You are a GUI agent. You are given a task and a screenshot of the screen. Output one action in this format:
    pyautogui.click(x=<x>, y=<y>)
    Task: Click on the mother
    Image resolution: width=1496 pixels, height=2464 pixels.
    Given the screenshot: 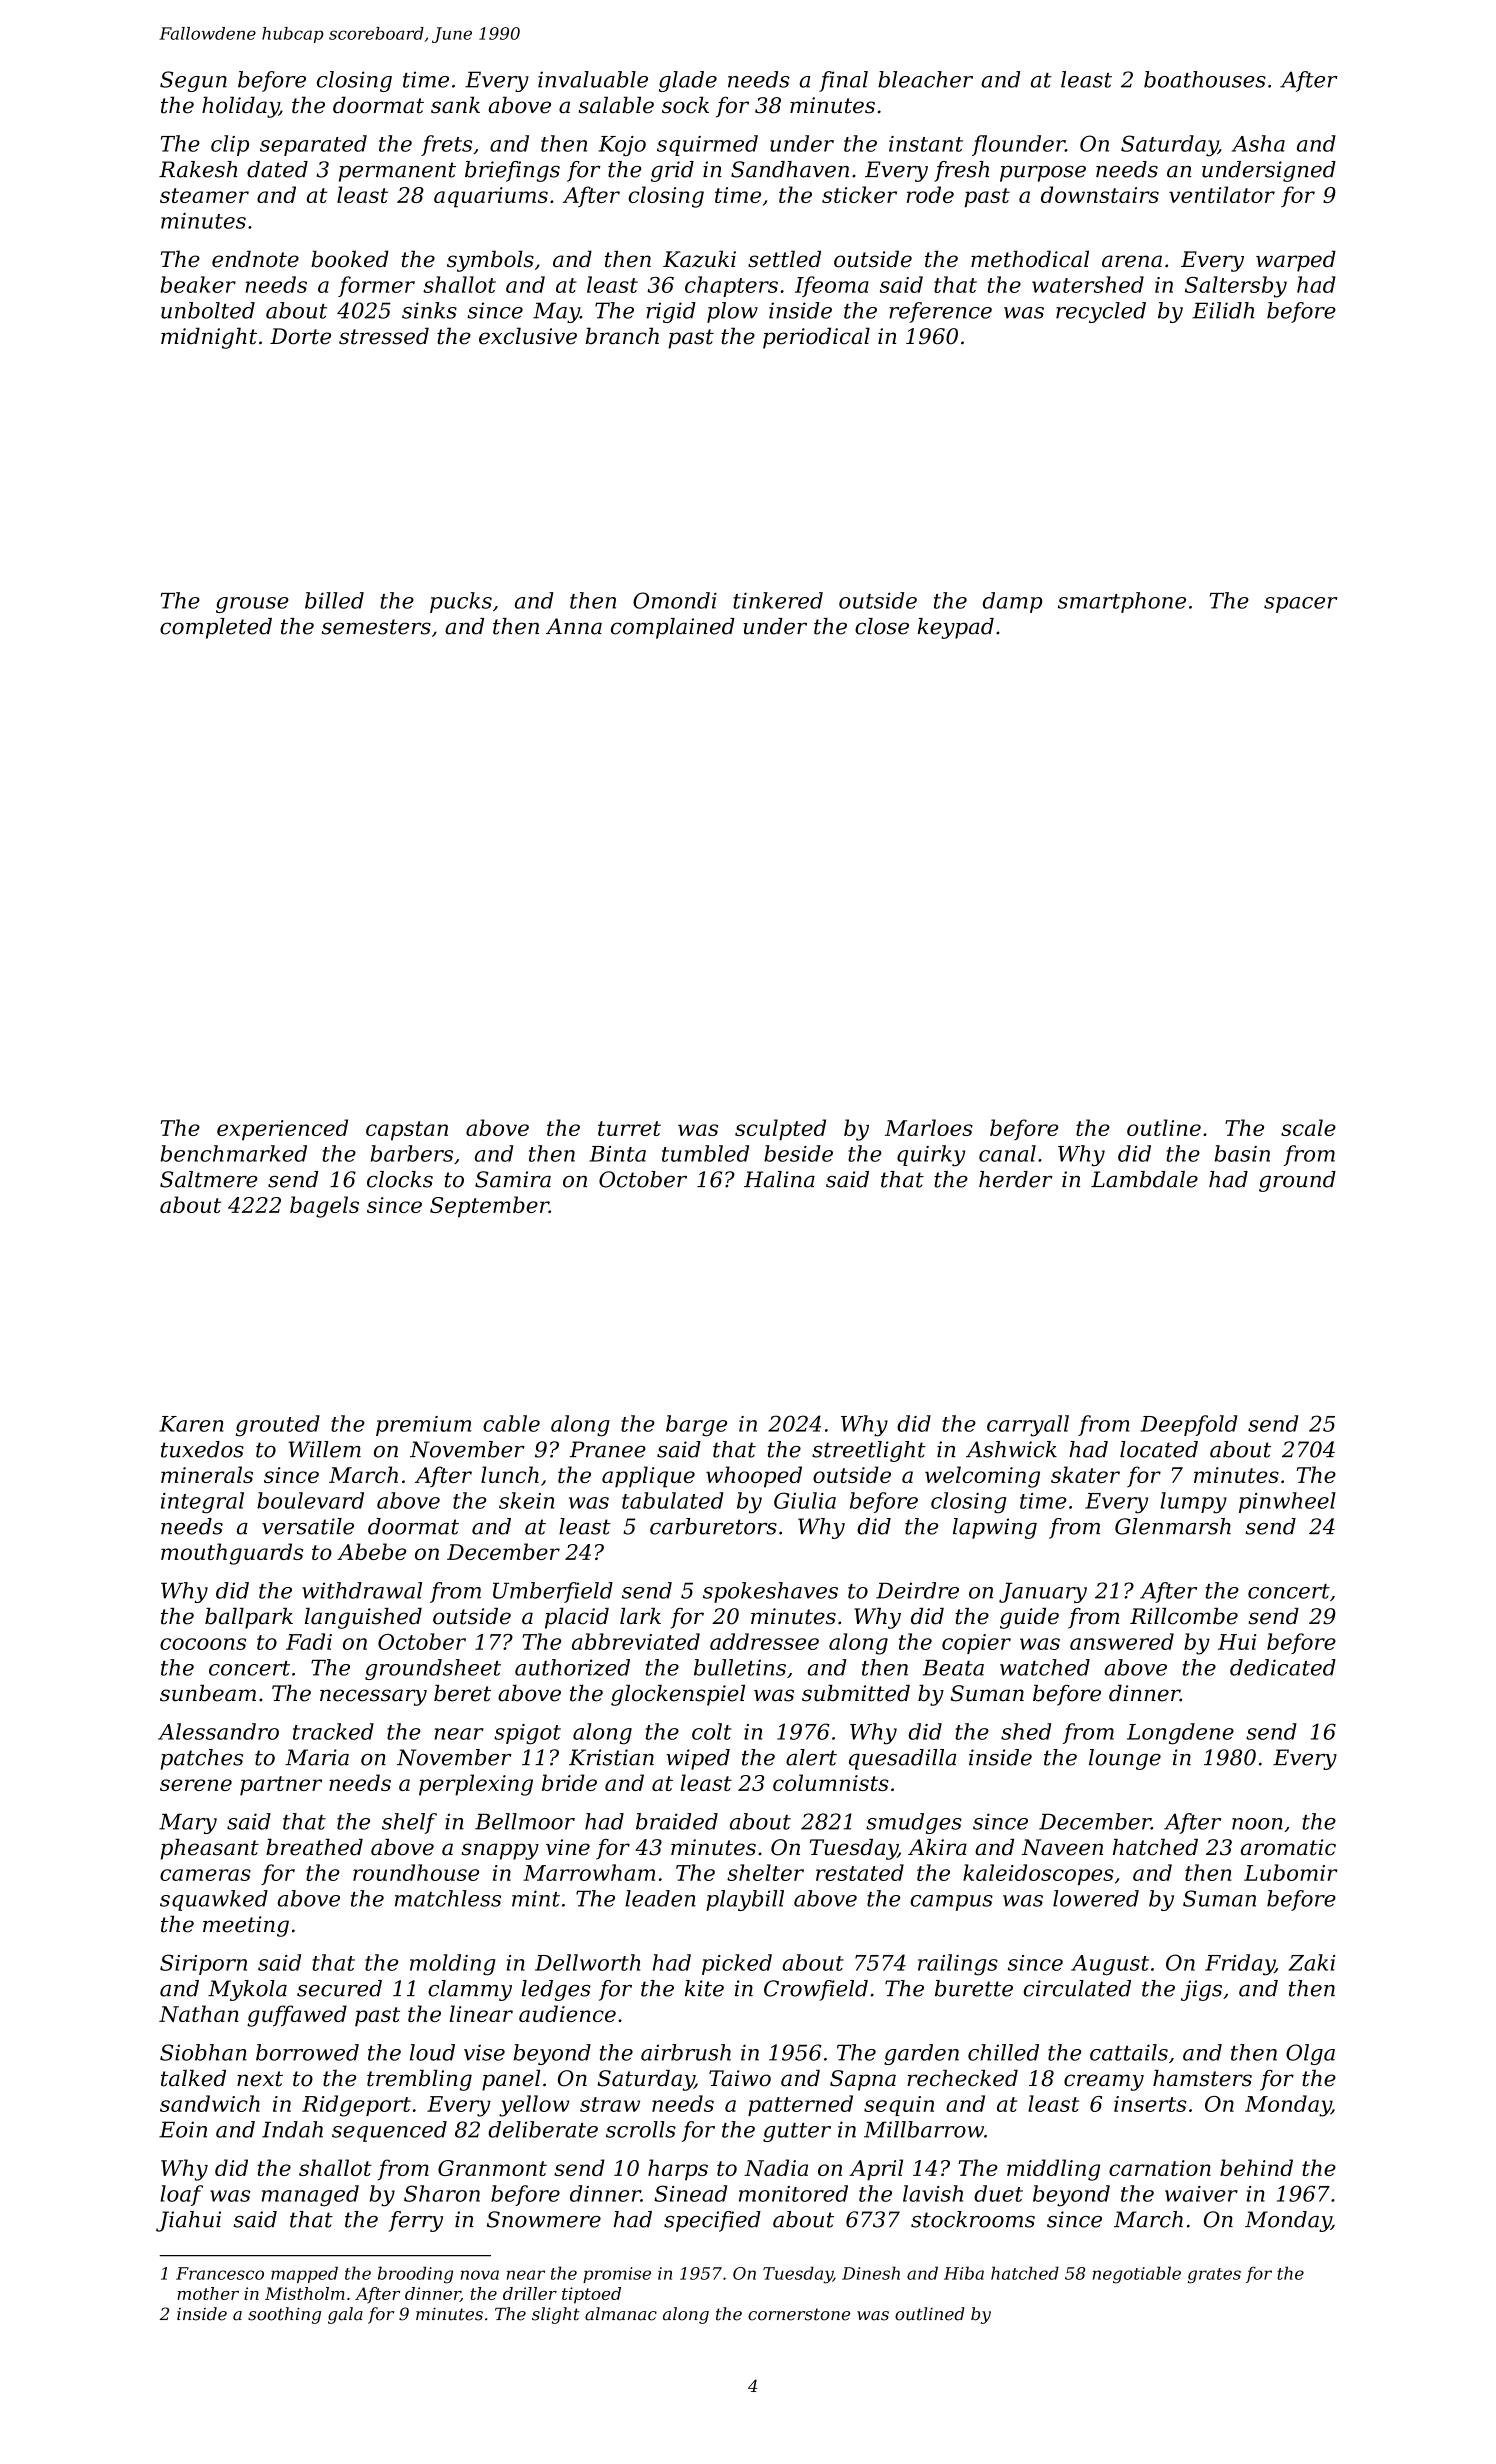 What is the action you would take?
    pyautogui.click(x=208, y=2293)
